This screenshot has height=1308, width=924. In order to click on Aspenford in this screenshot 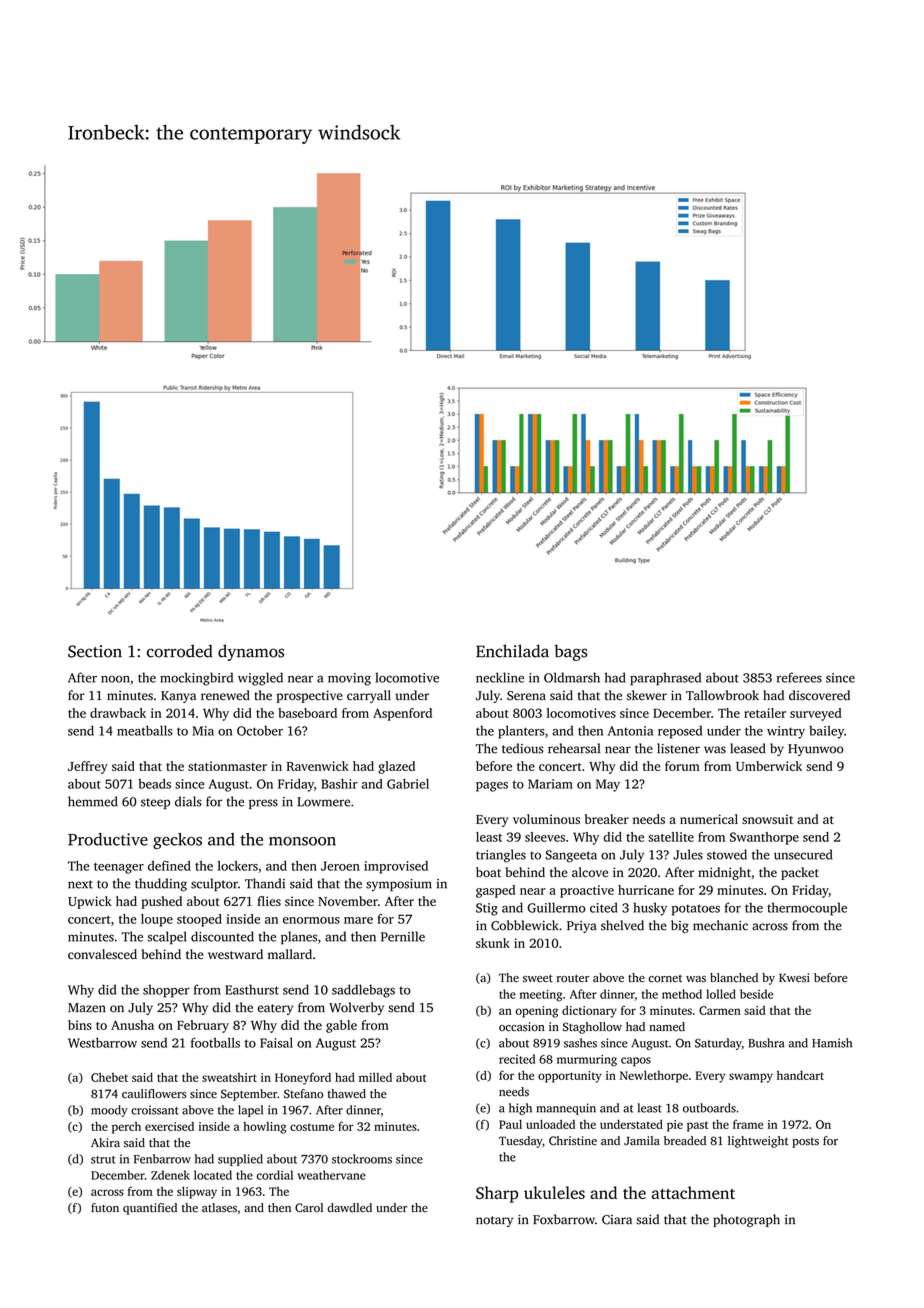, I will do `click(402, 714)`.
